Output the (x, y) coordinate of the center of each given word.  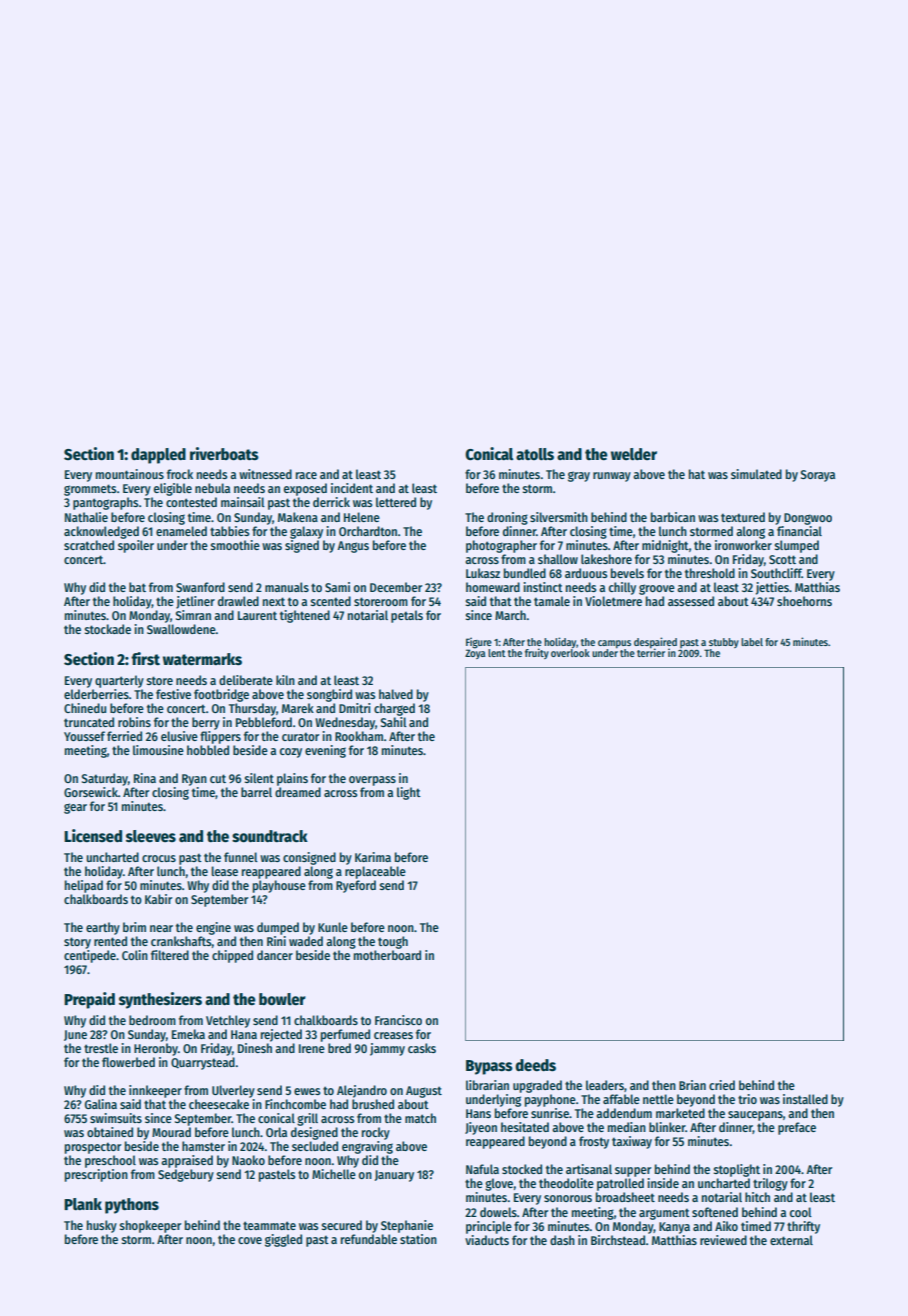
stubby (724, 643)
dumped (278, 928)
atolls (535, 454)
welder (634, 454)
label (752, 642)
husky (102, 1226)
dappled (158, 456)
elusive (179, 736)
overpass (372, 781)
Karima (373, 857)
